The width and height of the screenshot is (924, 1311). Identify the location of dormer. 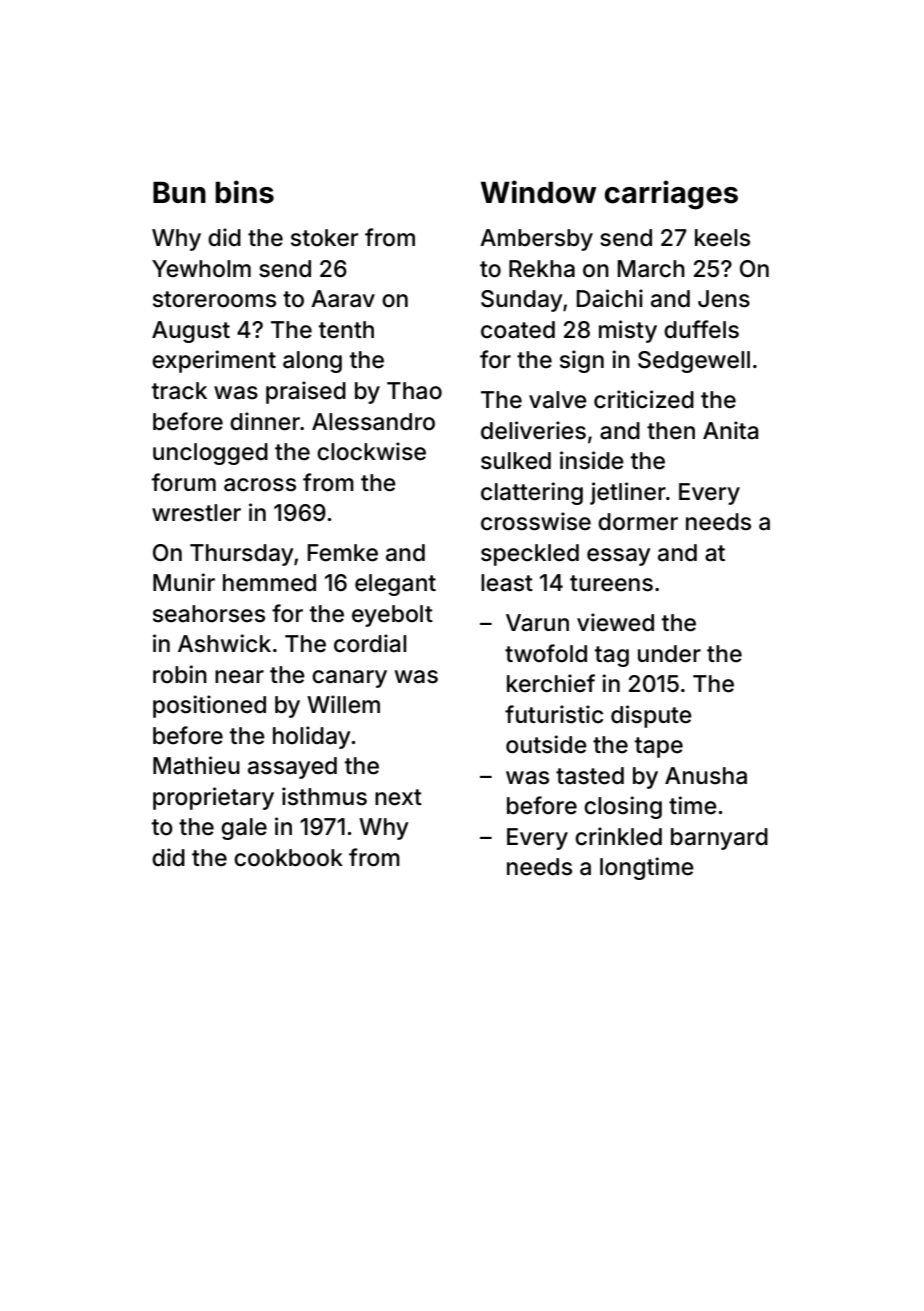
(638, 522).
